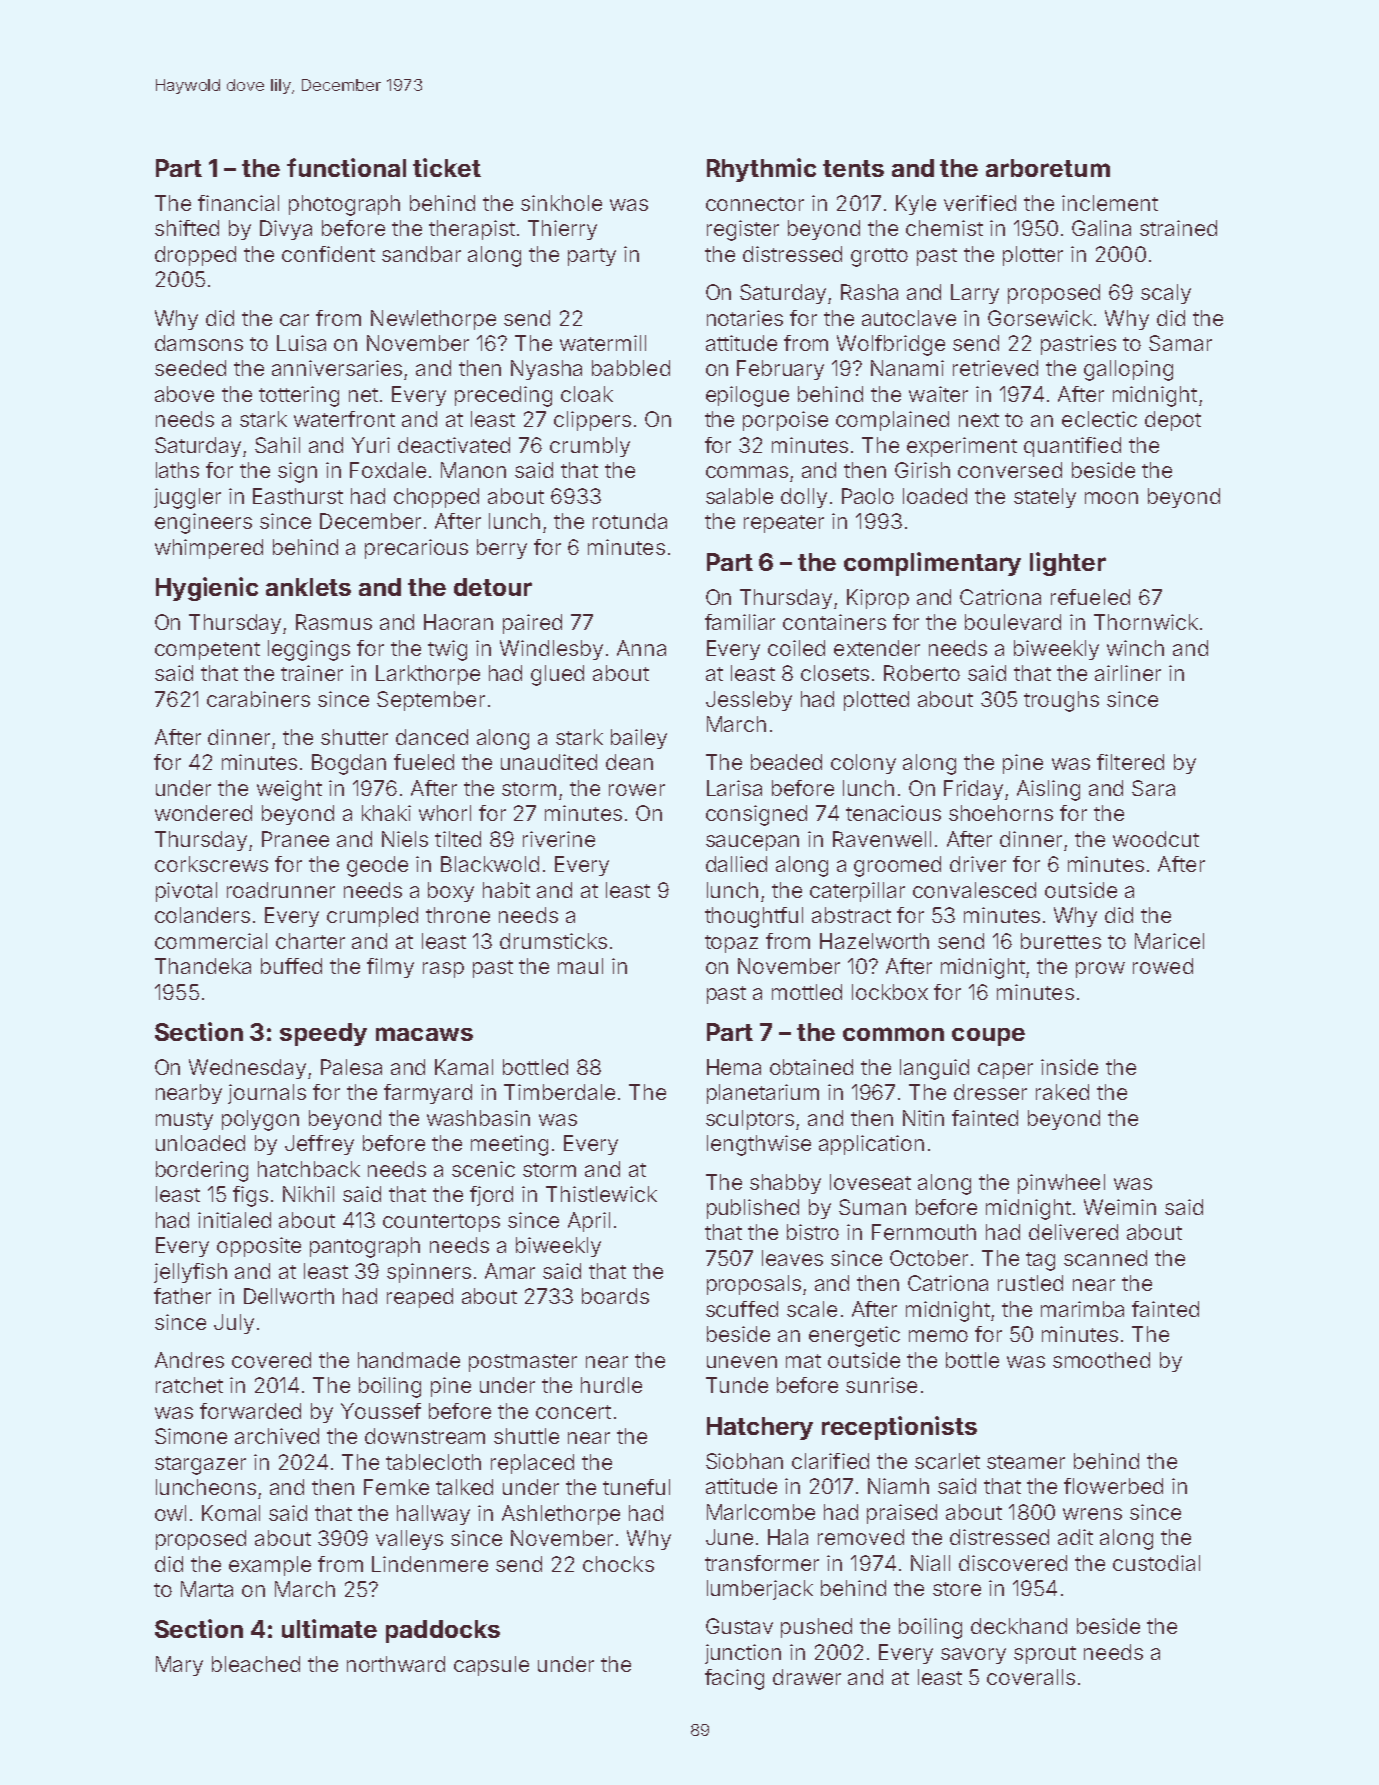 Image resolution: width=1379 pixels, height=1785 pixels. What do you see at coordinates (1069, 1067) in the document?
I see `inside` at bounding box center [1069, 1067].
